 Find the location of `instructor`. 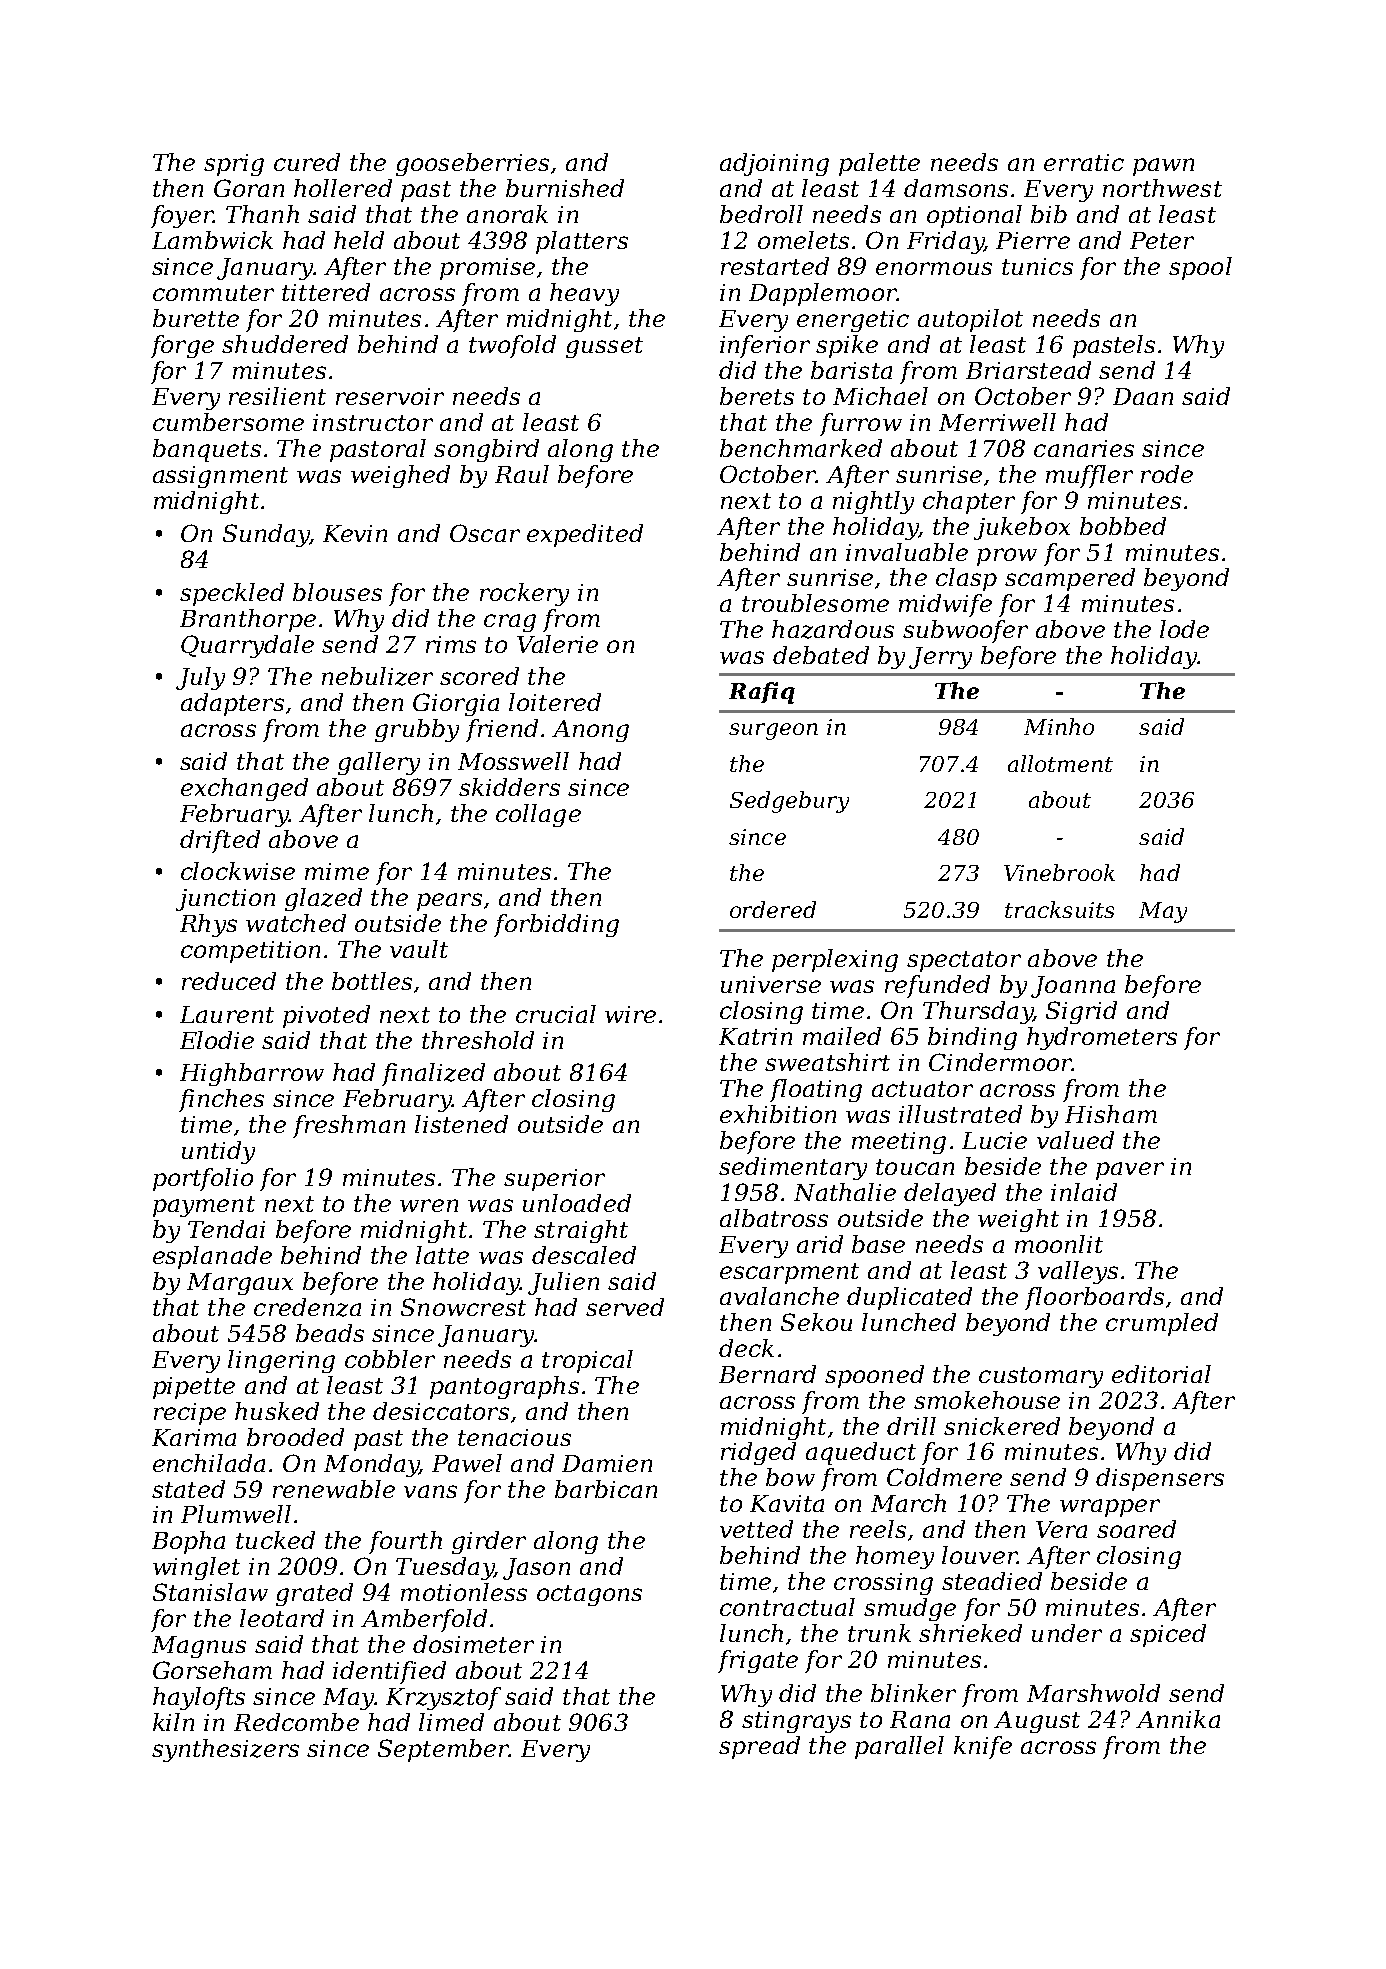

instructor is located at coordinates (373, 422).
